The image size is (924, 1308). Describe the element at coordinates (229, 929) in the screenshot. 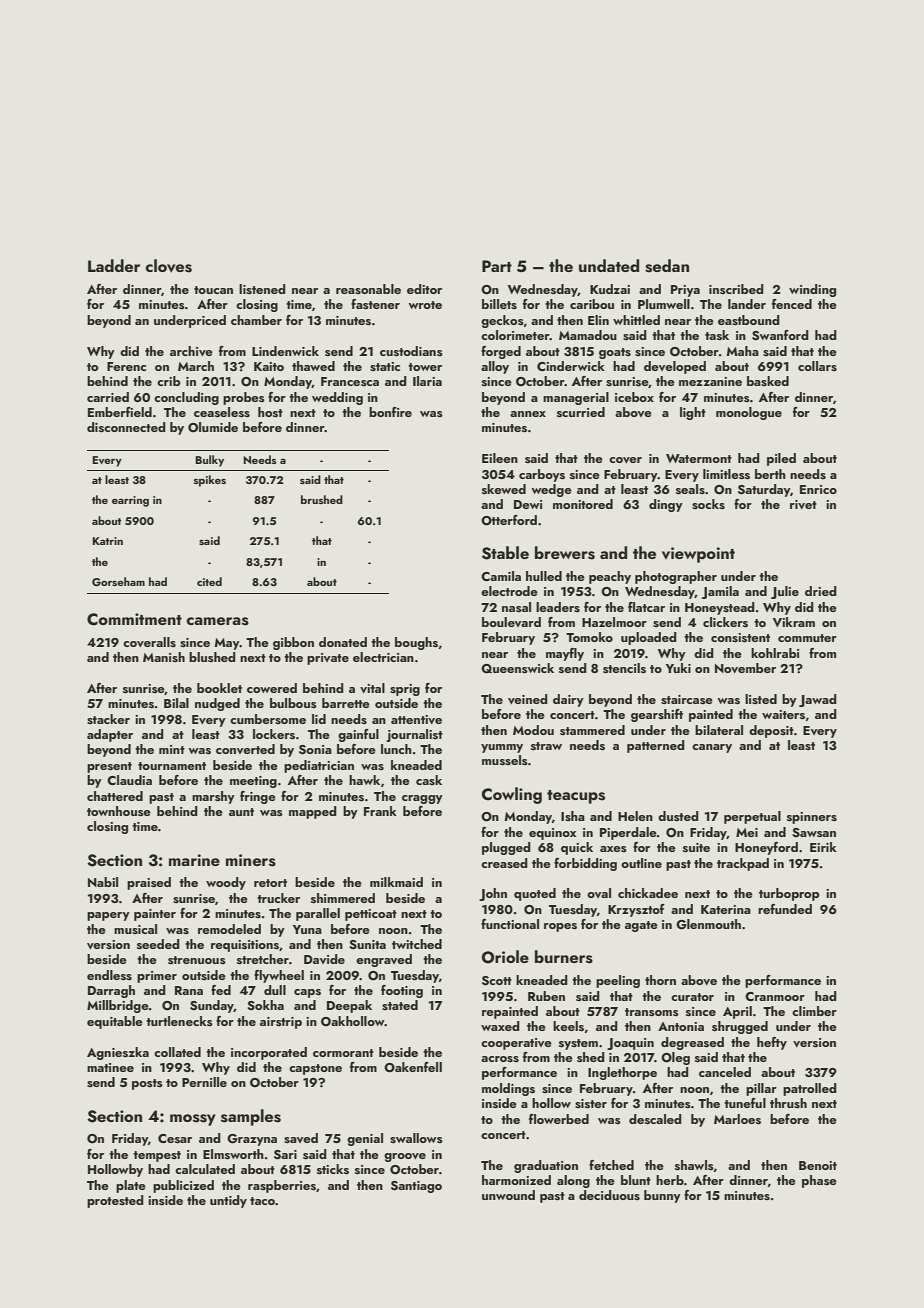

I see `remodeled` at that location.
